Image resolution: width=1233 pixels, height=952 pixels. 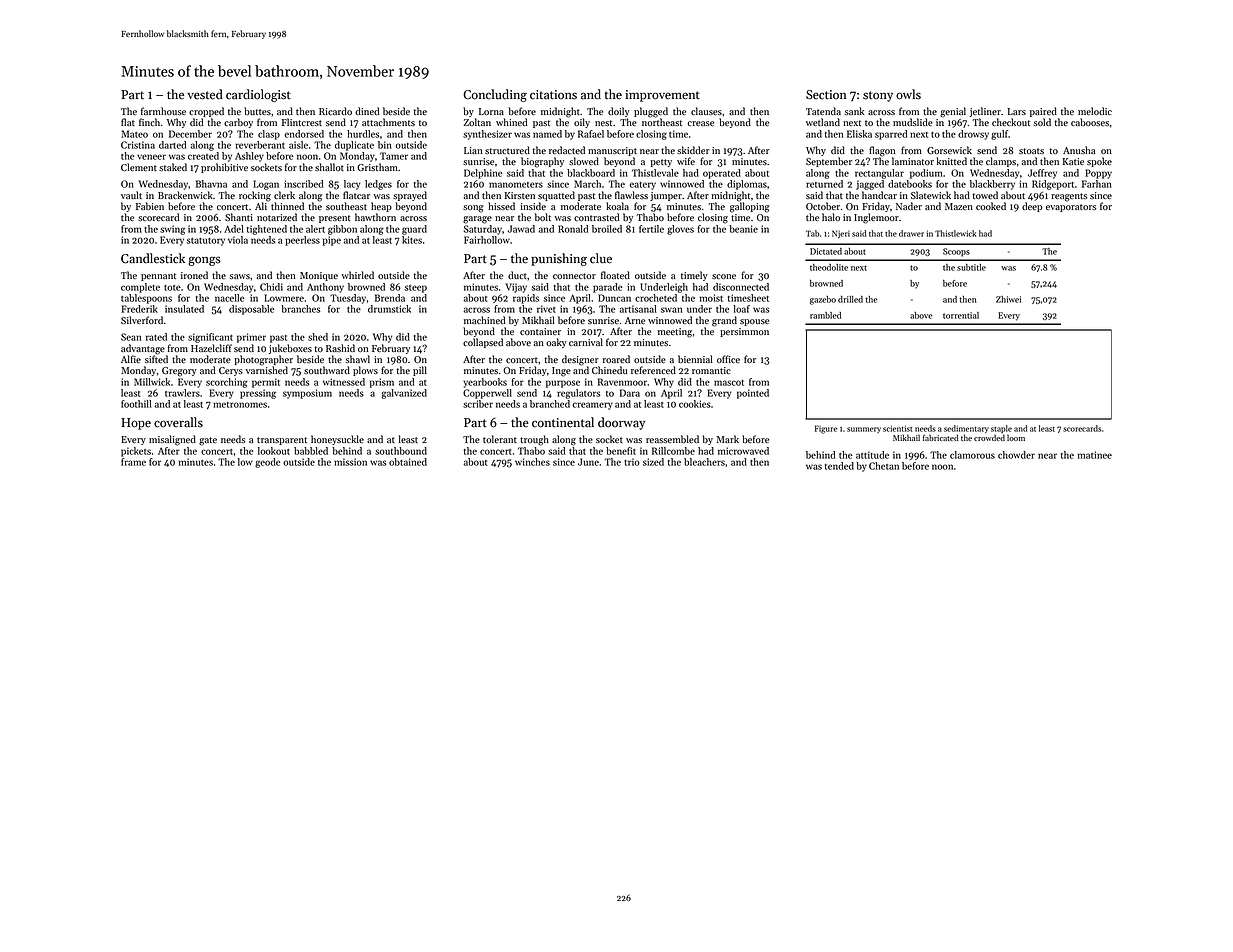 What do you see at coordinates (266, 185) in the screenshot?
I see `Logan` at bounding box center [266, 185].
